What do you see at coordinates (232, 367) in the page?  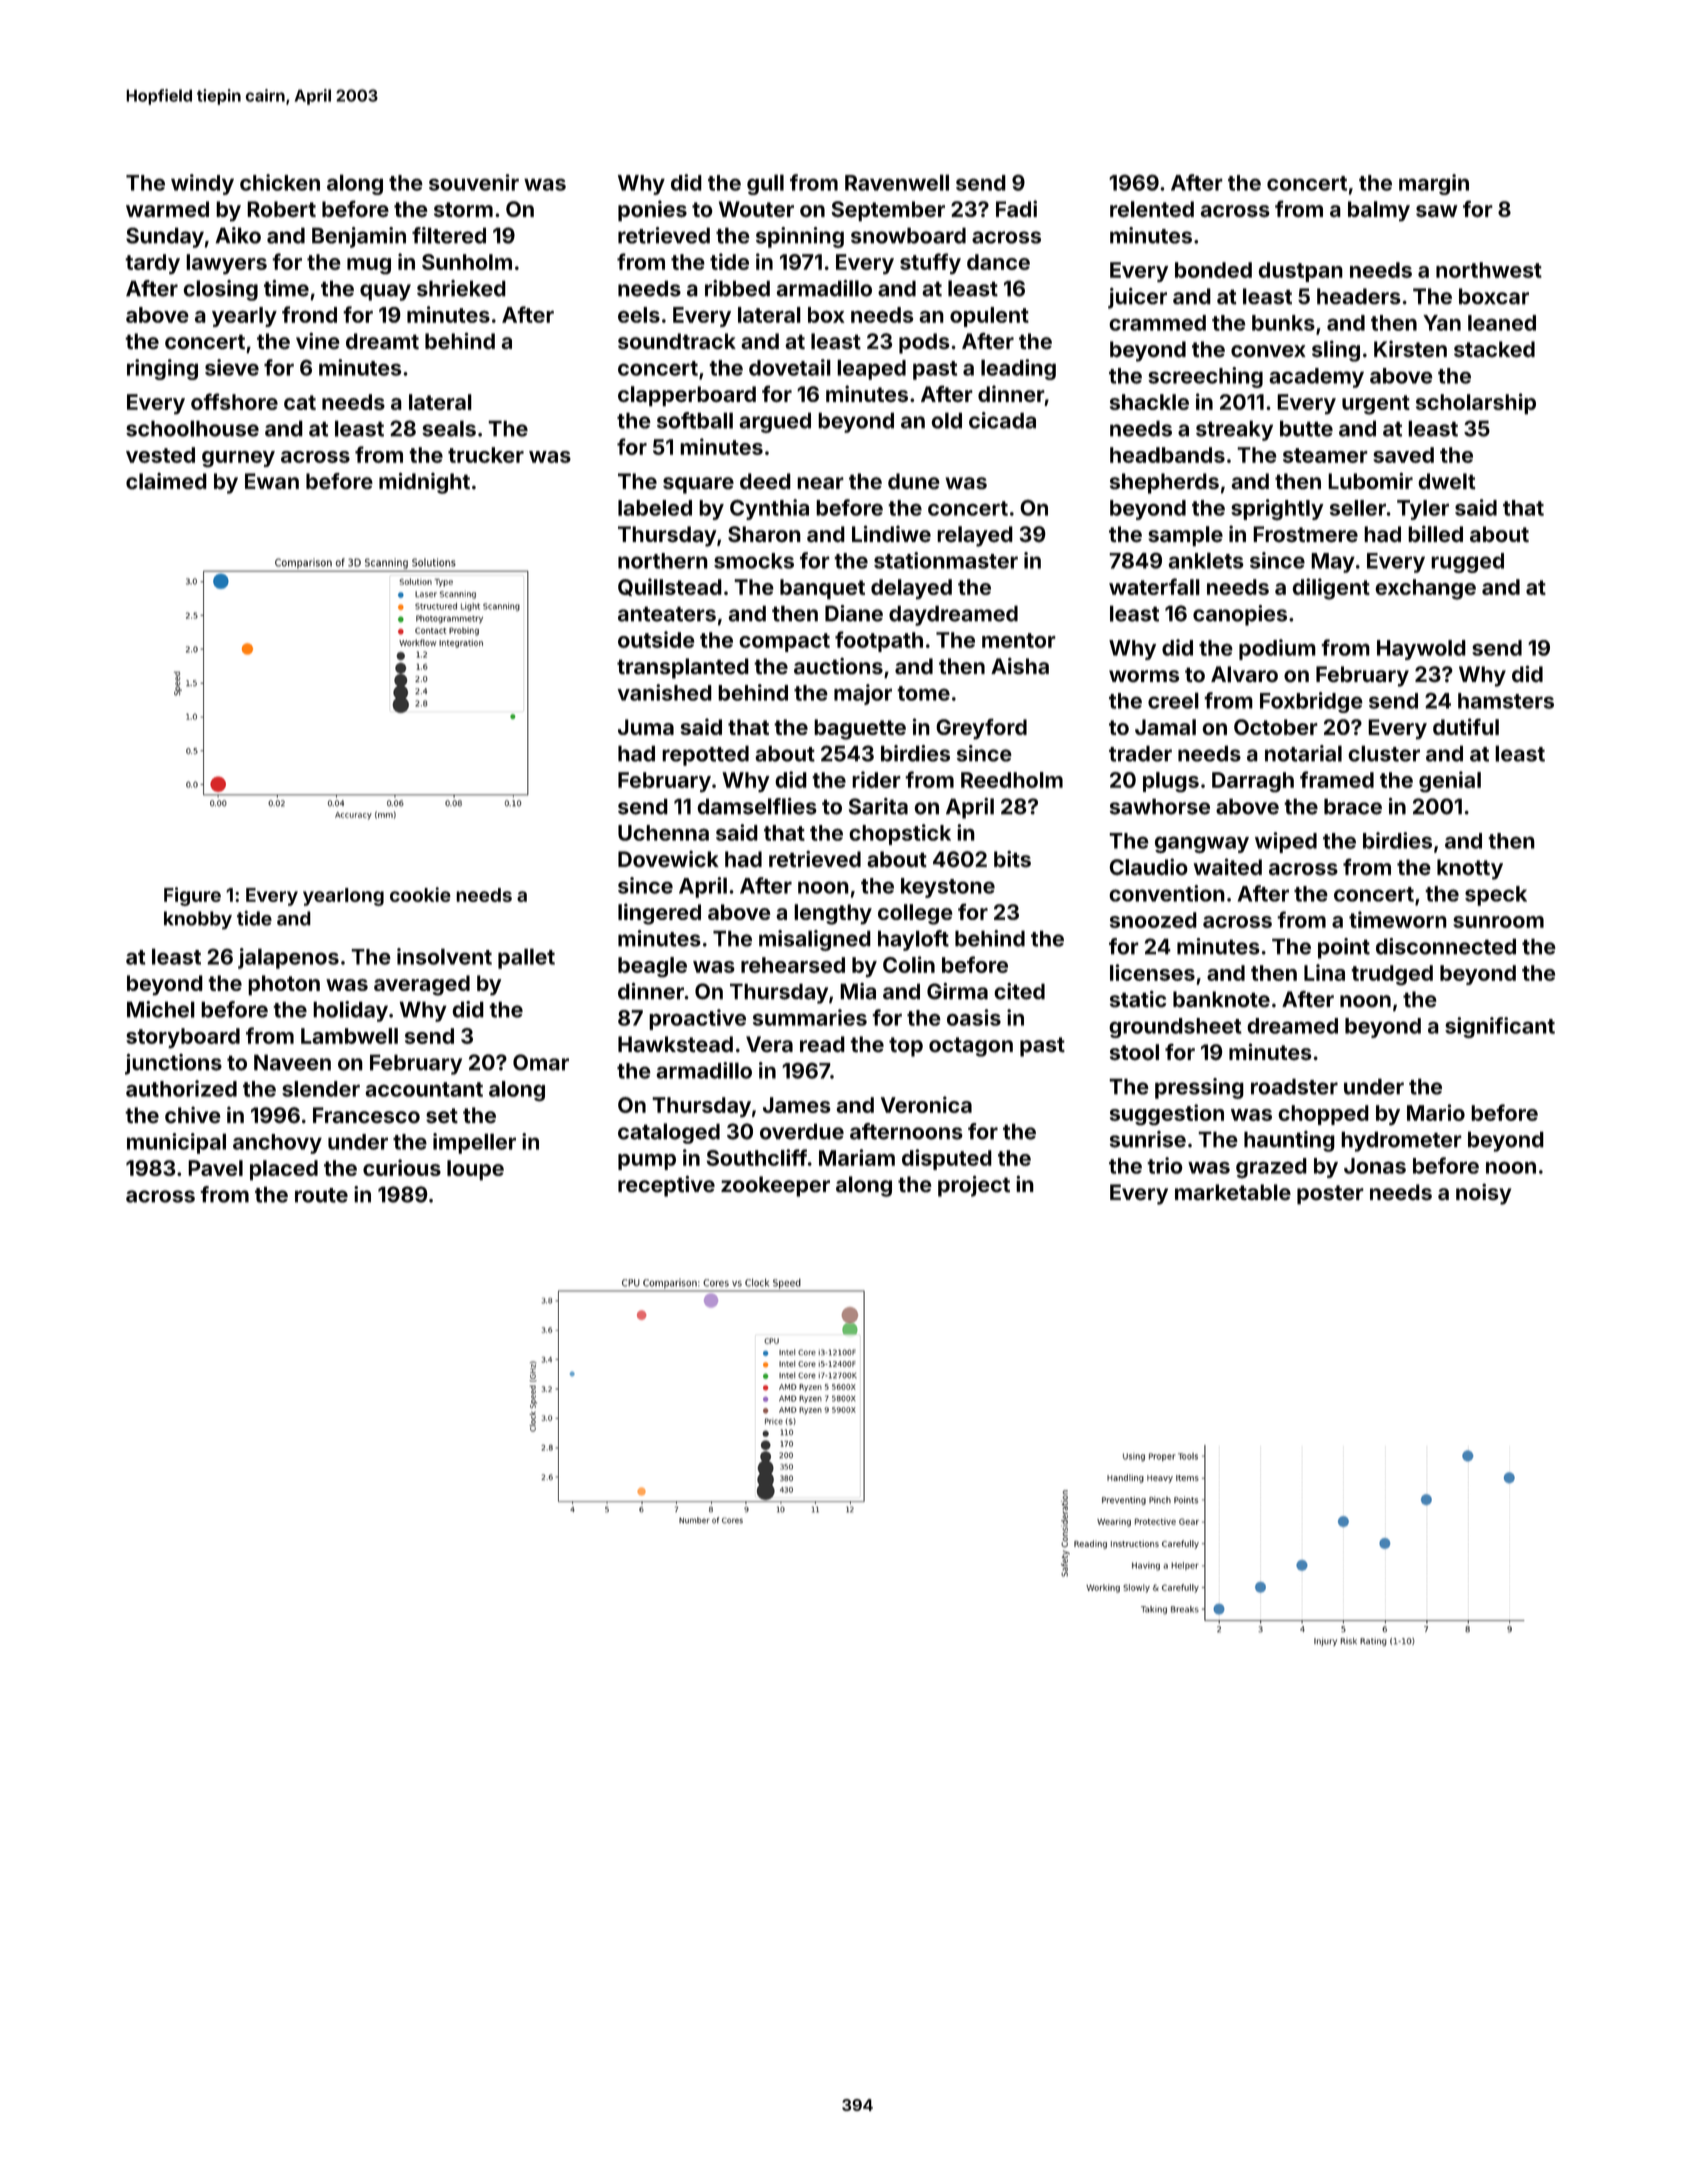 I see `sieve` at bounding box center [232, 367].
